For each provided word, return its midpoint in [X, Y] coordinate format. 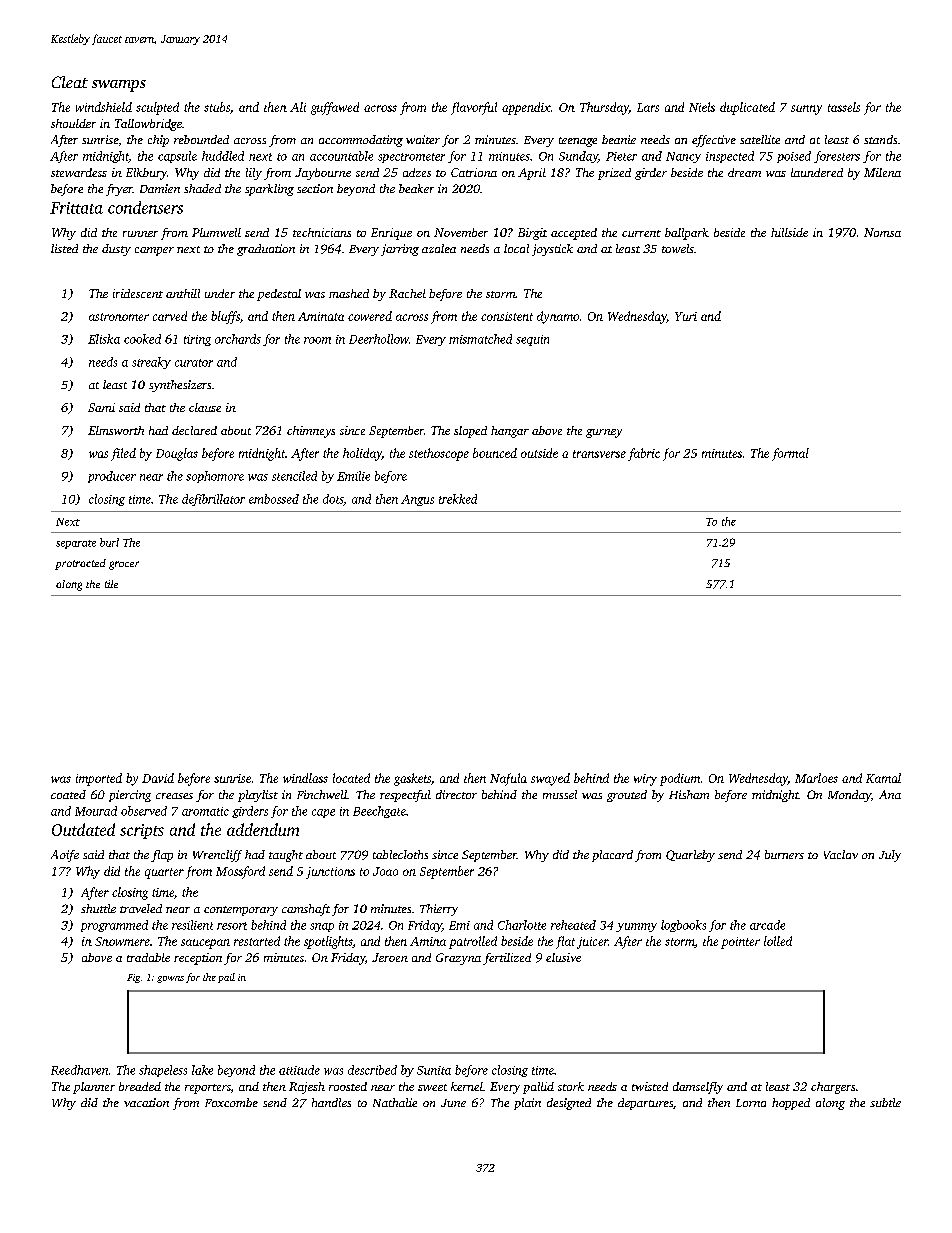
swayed [550, 779]
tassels [844, 107]
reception [198, 959]
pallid [538, 1088]
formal [790, 454]
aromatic [205, 811]
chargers [833, 1088]
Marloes [816, 778]
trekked [458, 499]
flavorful [474, 108]
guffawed [335, 108]
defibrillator [213, 500]
